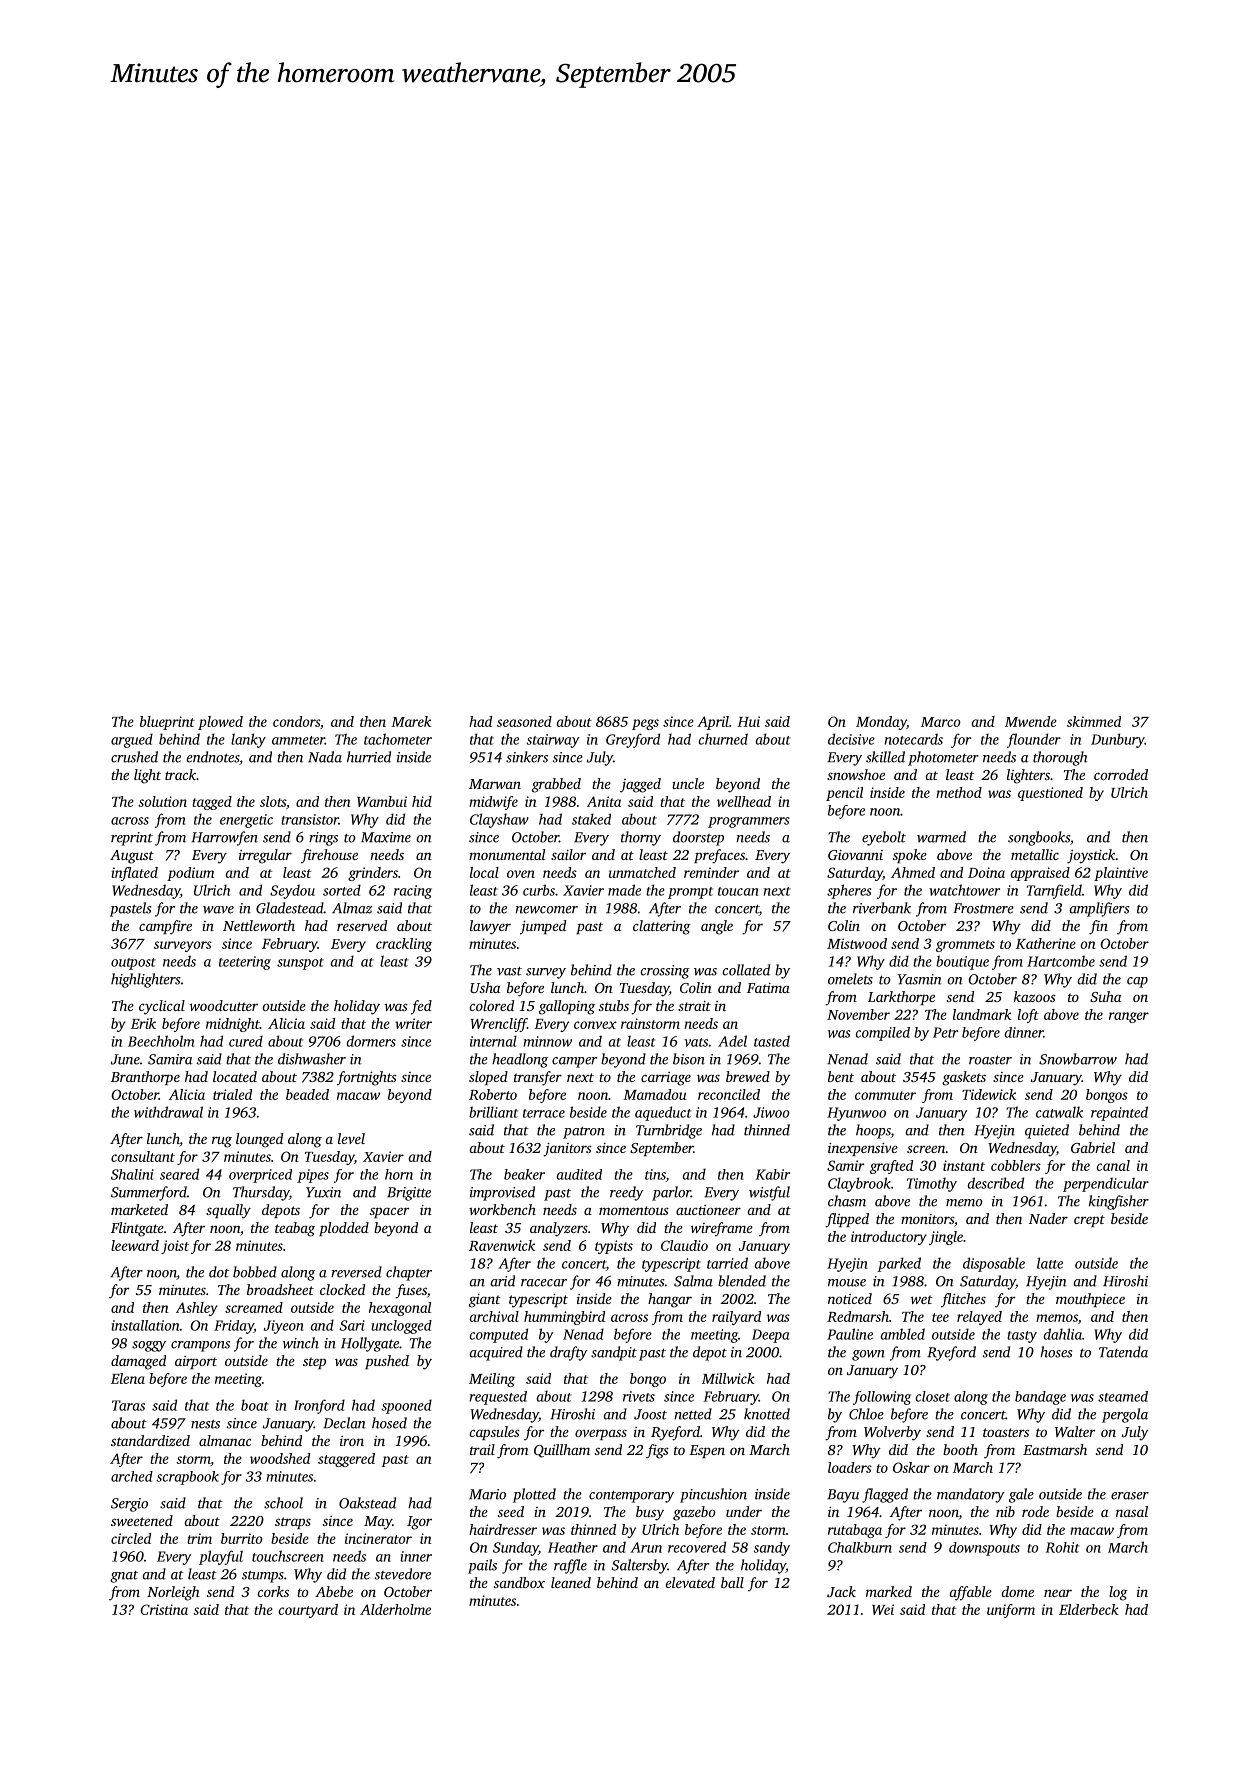  I want to click on method, so click(959, 792).
